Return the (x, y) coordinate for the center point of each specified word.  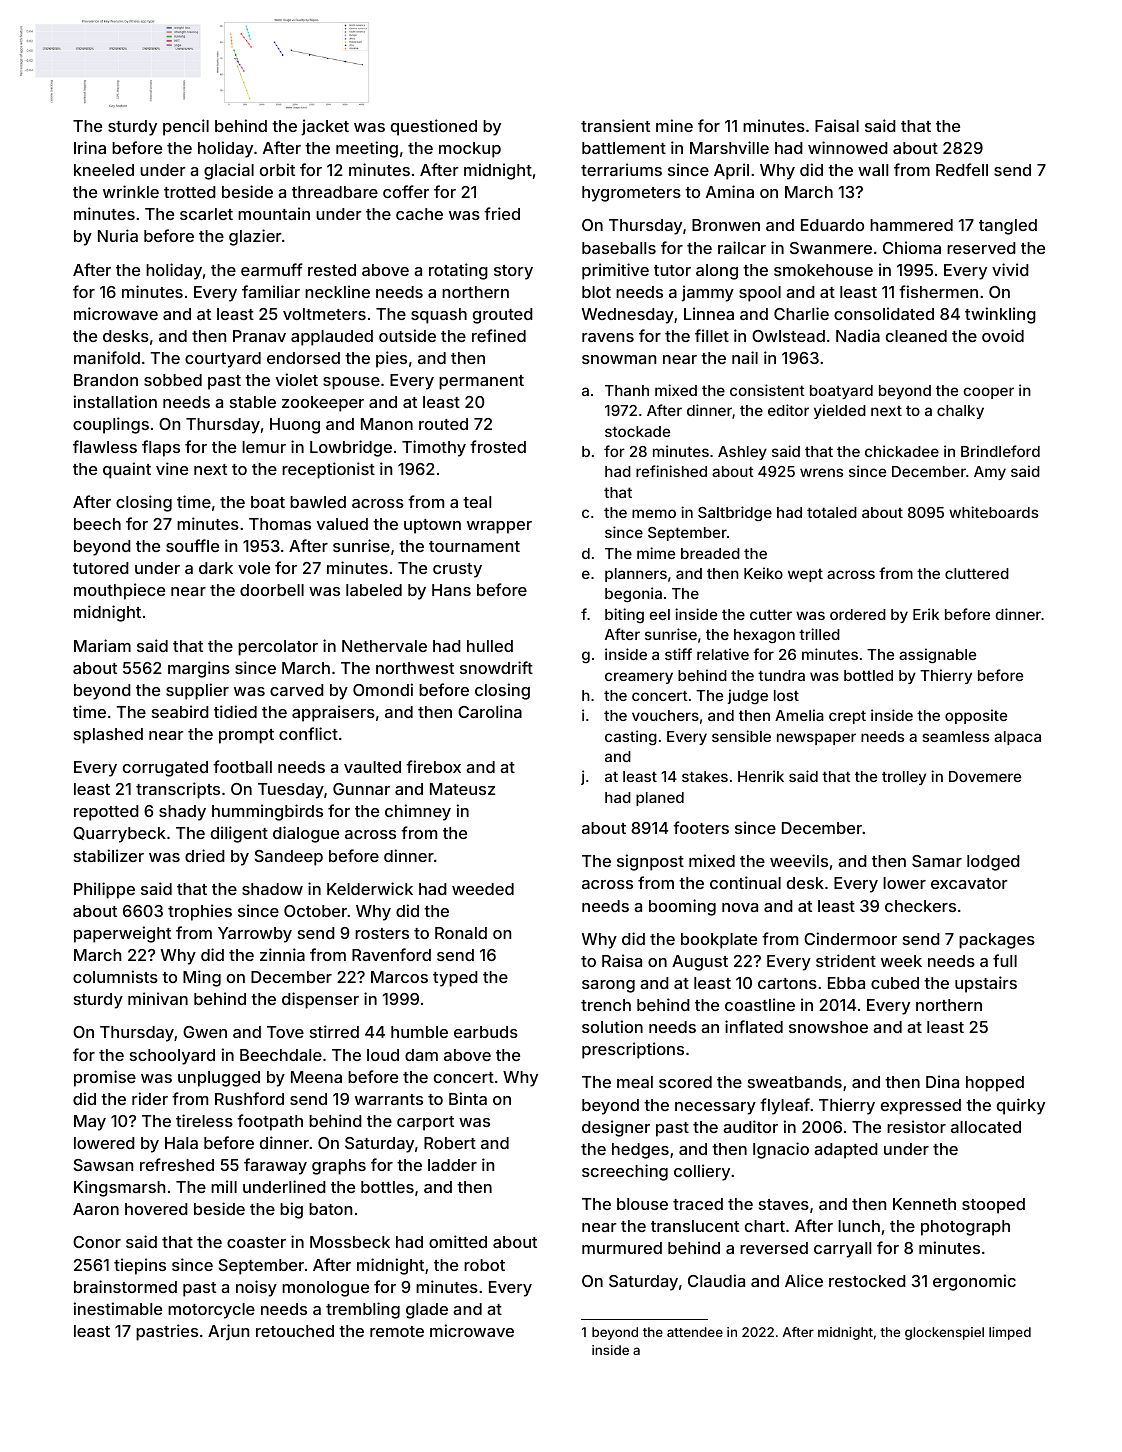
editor (788, 410)
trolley (904, 778)
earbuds (486, 1032)
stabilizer (109, 855)
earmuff (272, 269)
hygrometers (631, 194)
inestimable (118, 1308)
